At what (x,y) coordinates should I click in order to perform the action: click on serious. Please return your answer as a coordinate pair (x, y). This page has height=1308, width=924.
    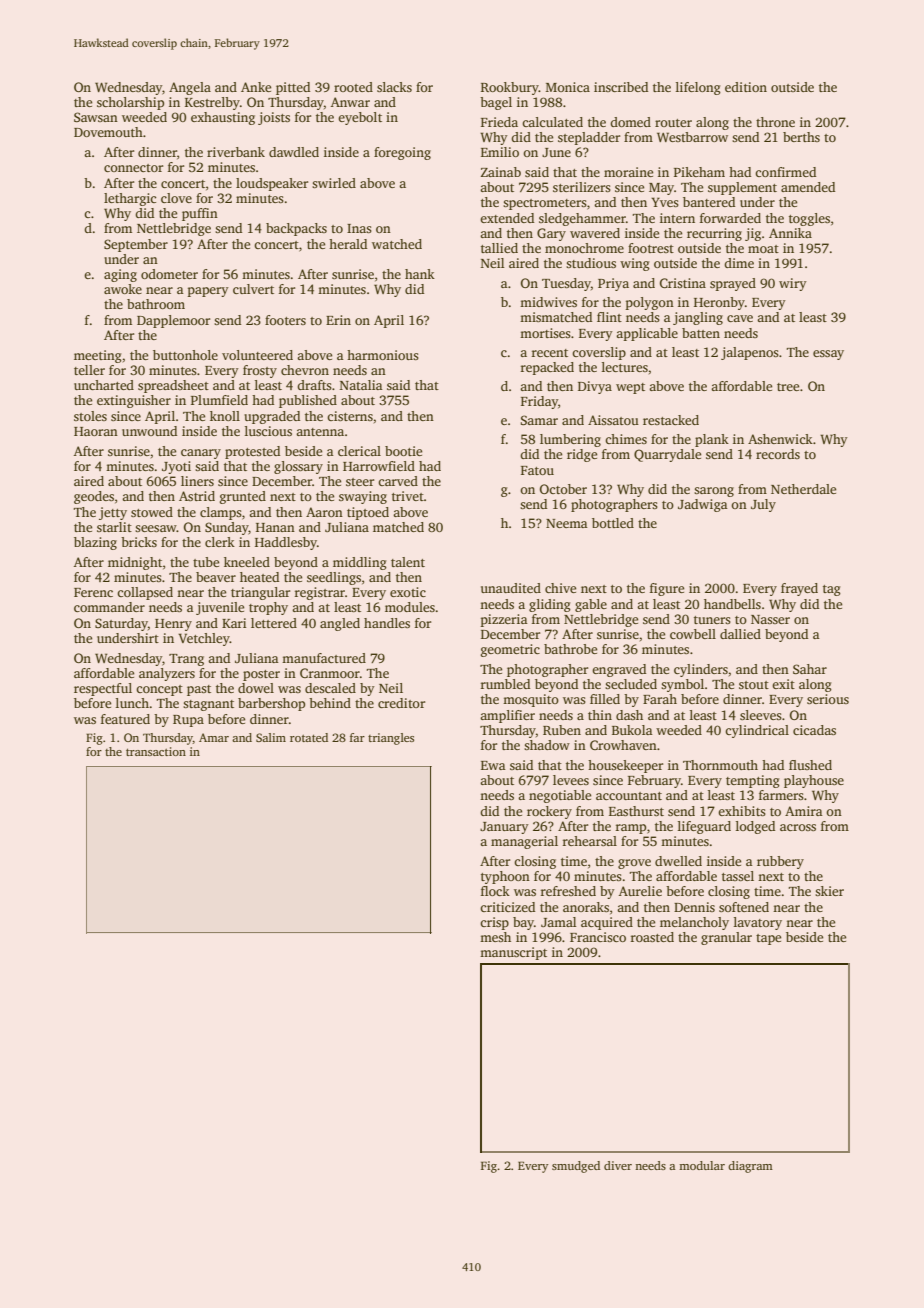
    Looking at the image, I should click on (828, 699).
